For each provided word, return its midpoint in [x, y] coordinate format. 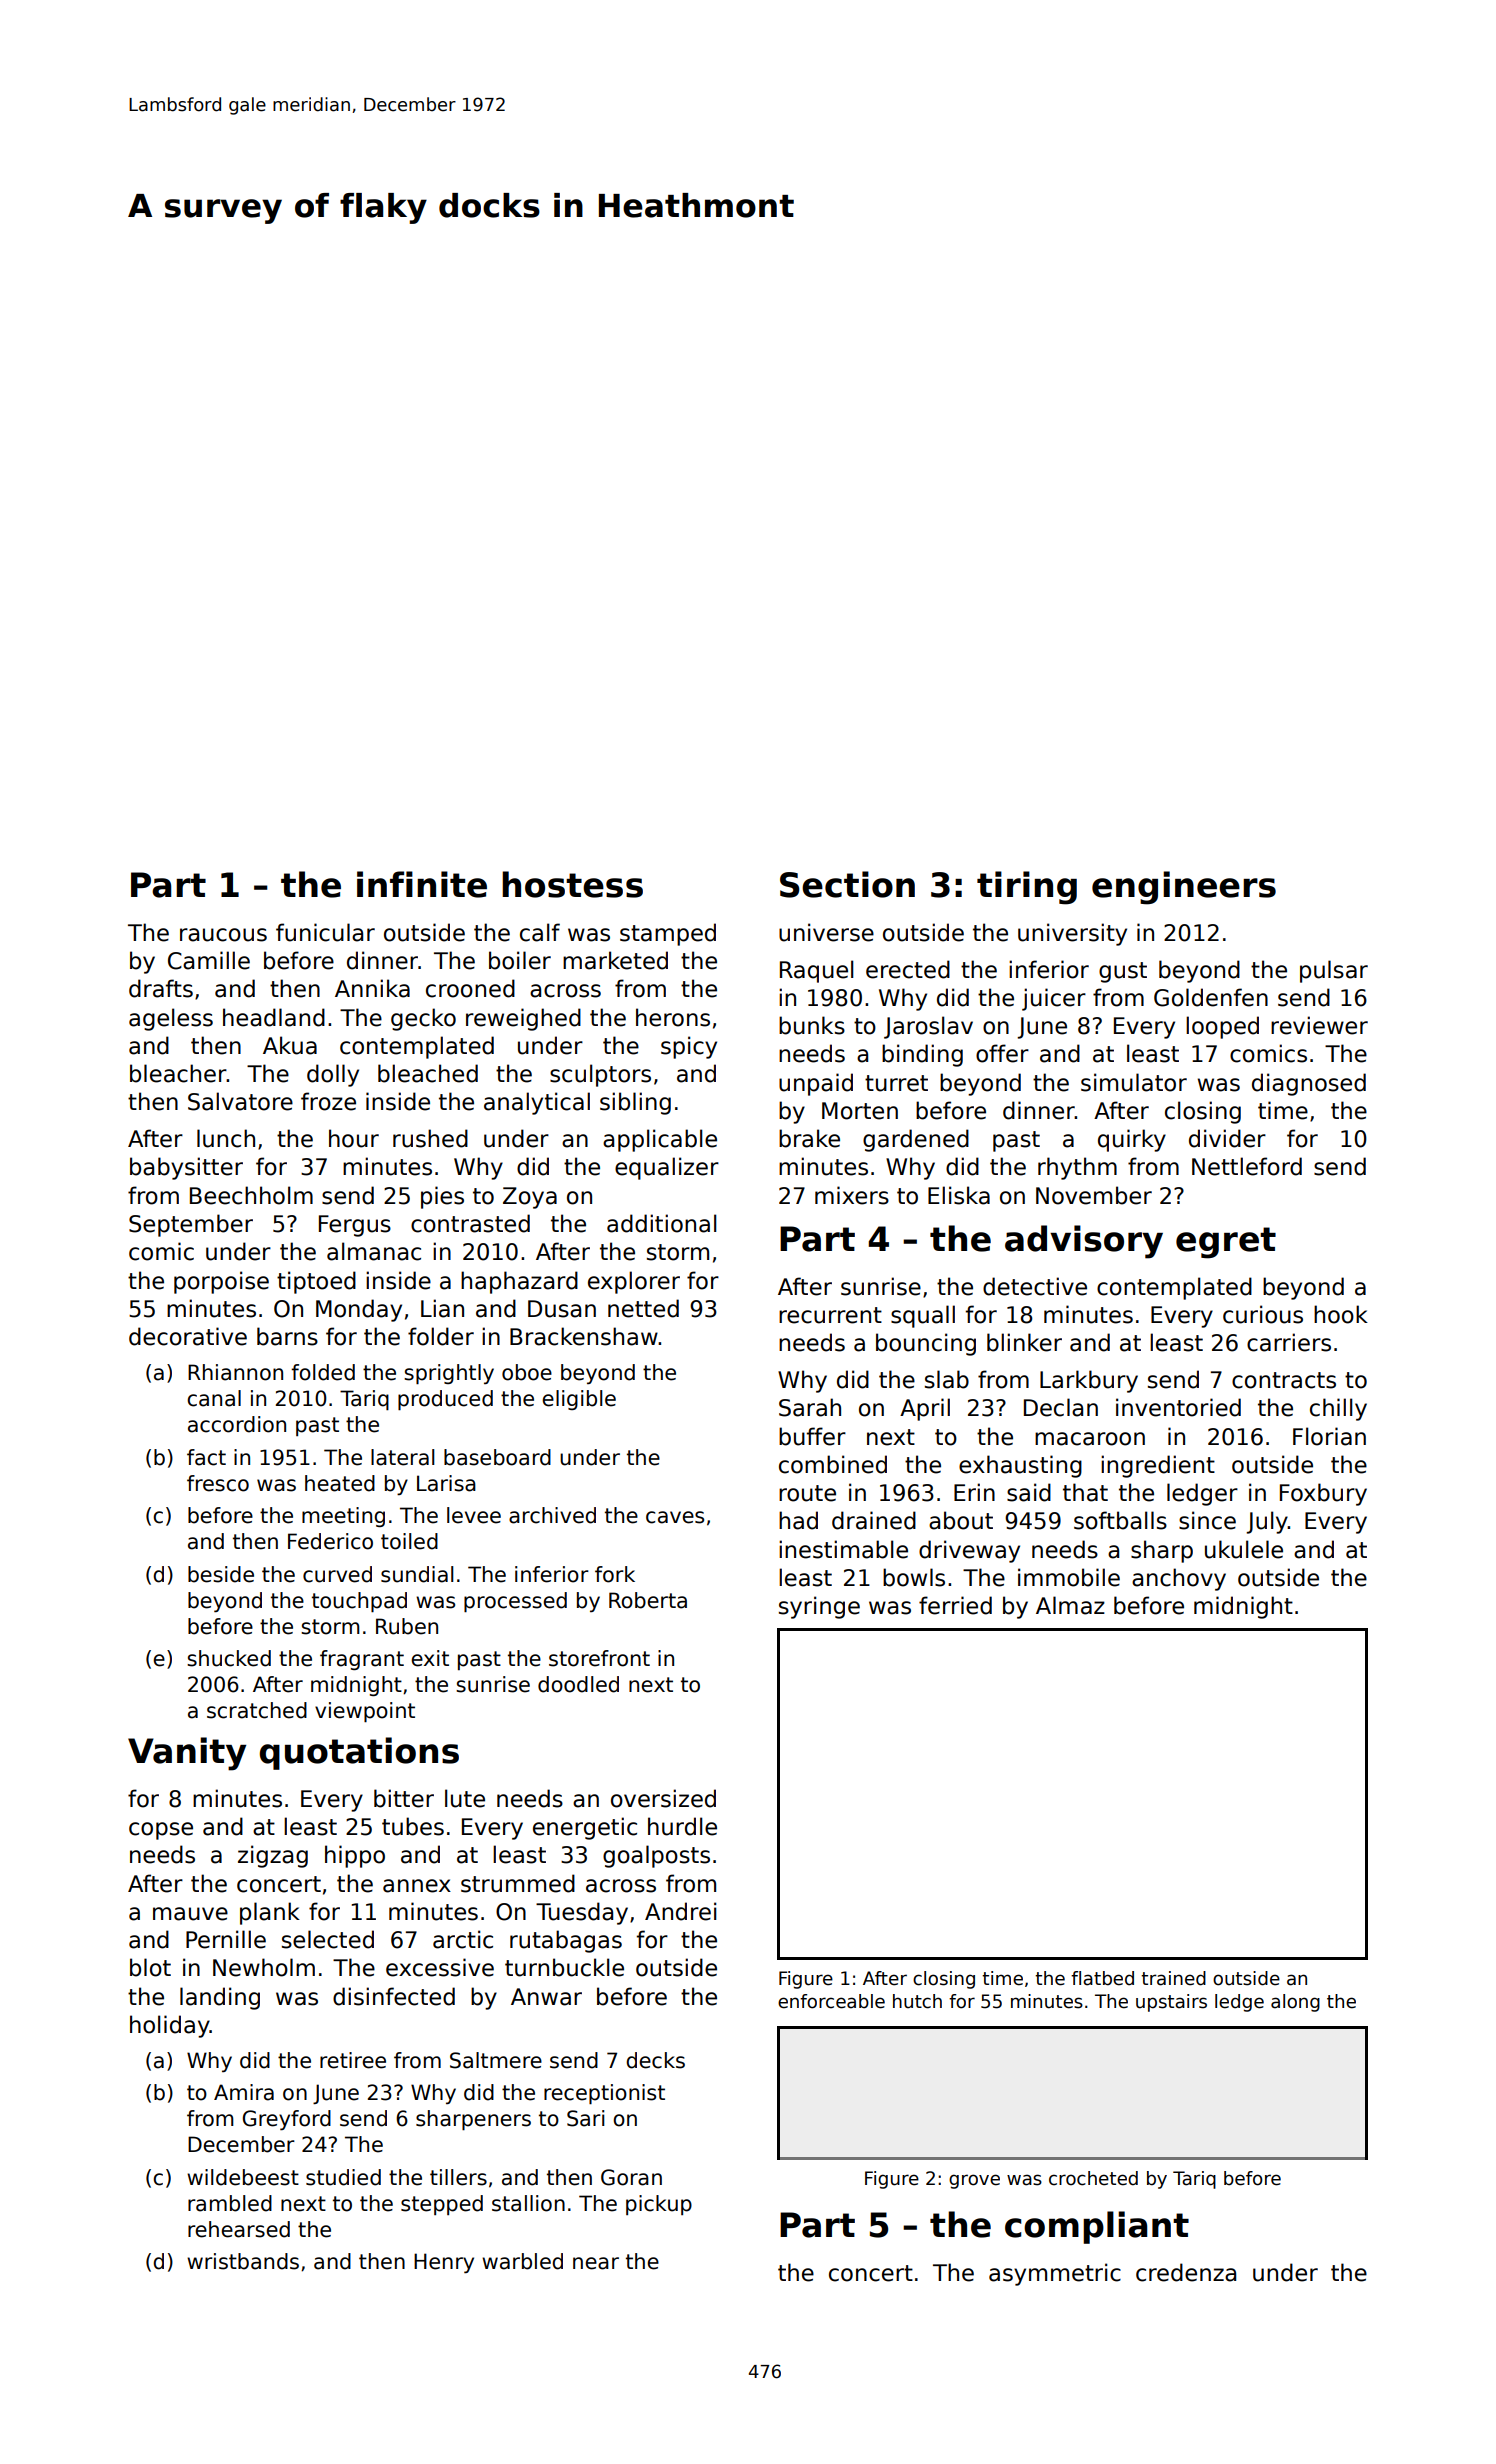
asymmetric [1055, 2274]
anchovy [1179, 1579]
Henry [444, 2263]
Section [847, 884]
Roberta [648, 1600]
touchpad [359, 1602]
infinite [422, 884]
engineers [1184, 888]
